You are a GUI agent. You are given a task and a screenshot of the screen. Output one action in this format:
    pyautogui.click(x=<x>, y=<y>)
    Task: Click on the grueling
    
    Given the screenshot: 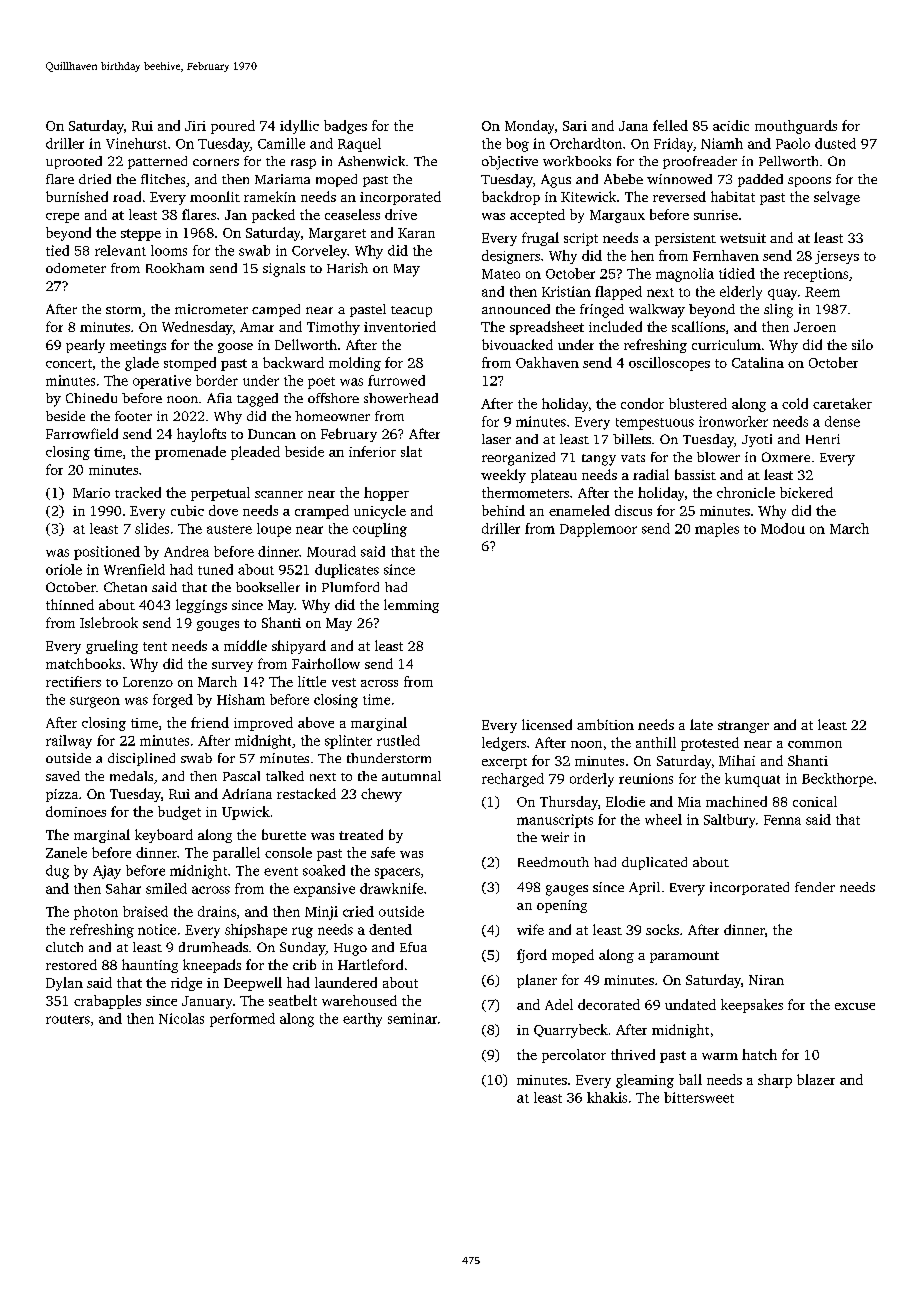 What is the action you would take?
    pyautogui.click(x=112, y=647)
